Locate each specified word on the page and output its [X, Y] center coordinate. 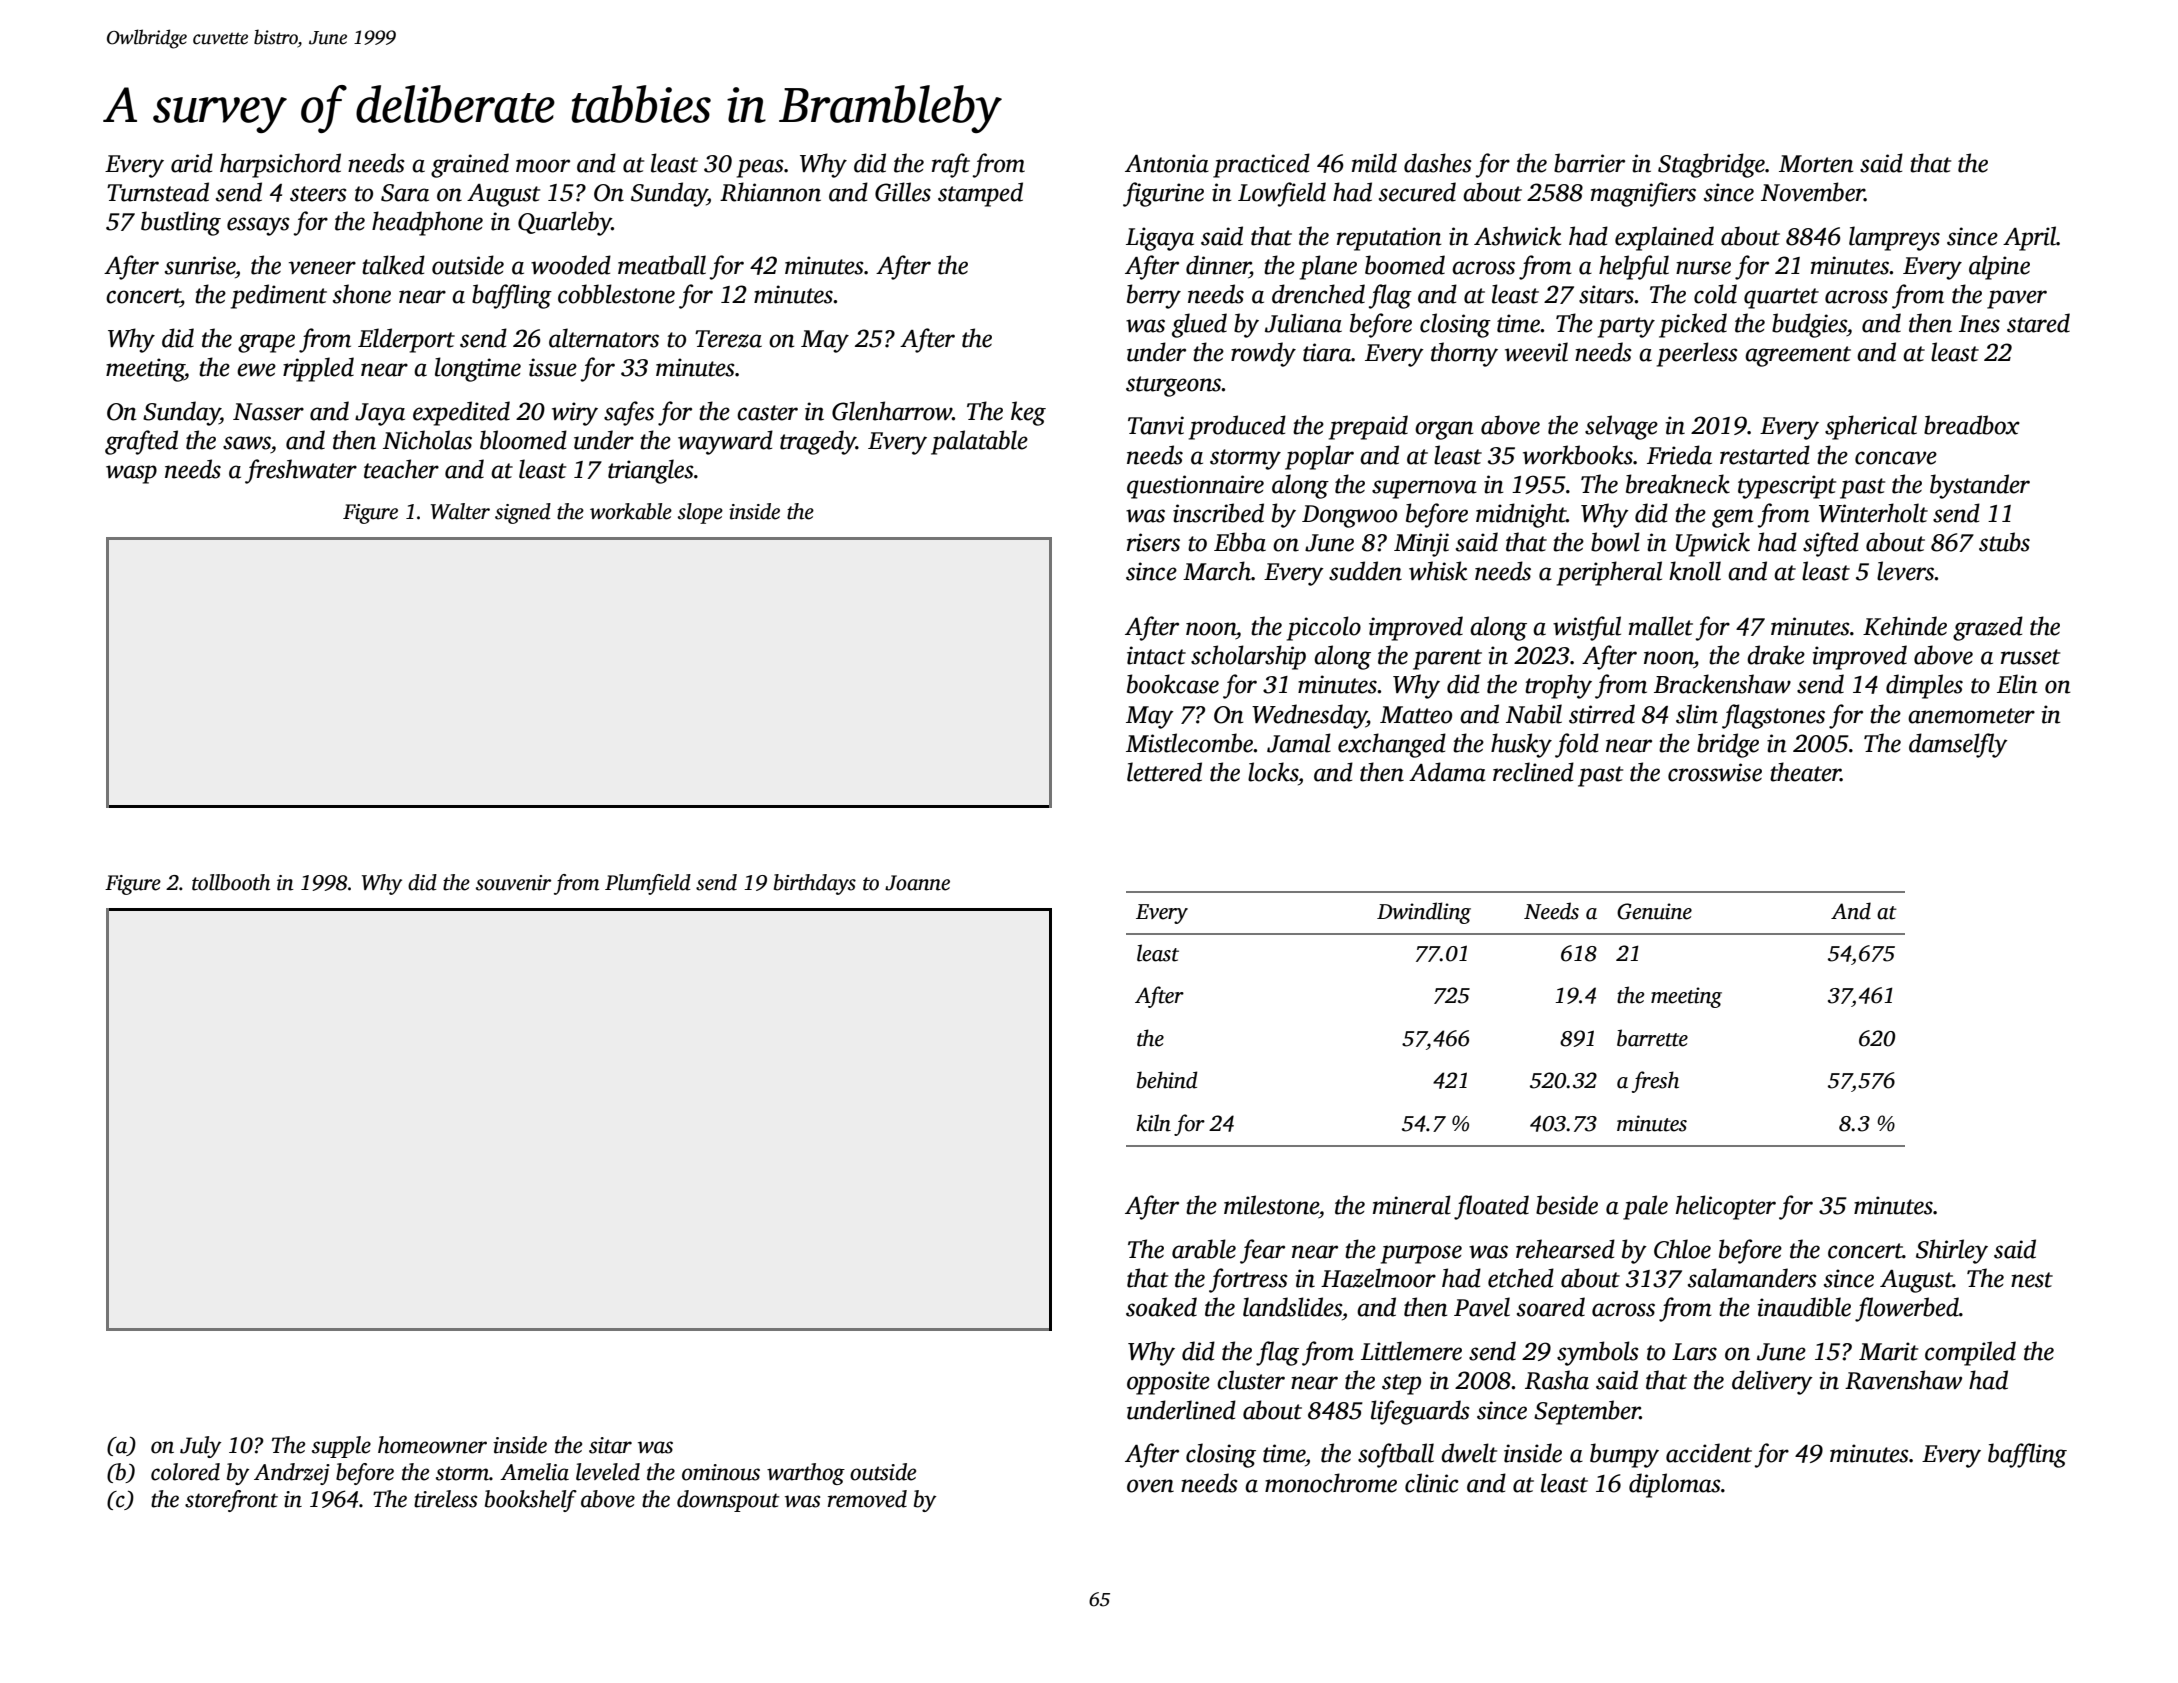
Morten [1816, 164]
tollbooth [231, 882]
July [200, 1447]
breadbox [1972, 425]
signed [523, 513]
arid [192, 163]
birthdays [815, 884]
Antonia [1167, 163]
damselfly [1958, 745]
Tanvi [1156, 425]
